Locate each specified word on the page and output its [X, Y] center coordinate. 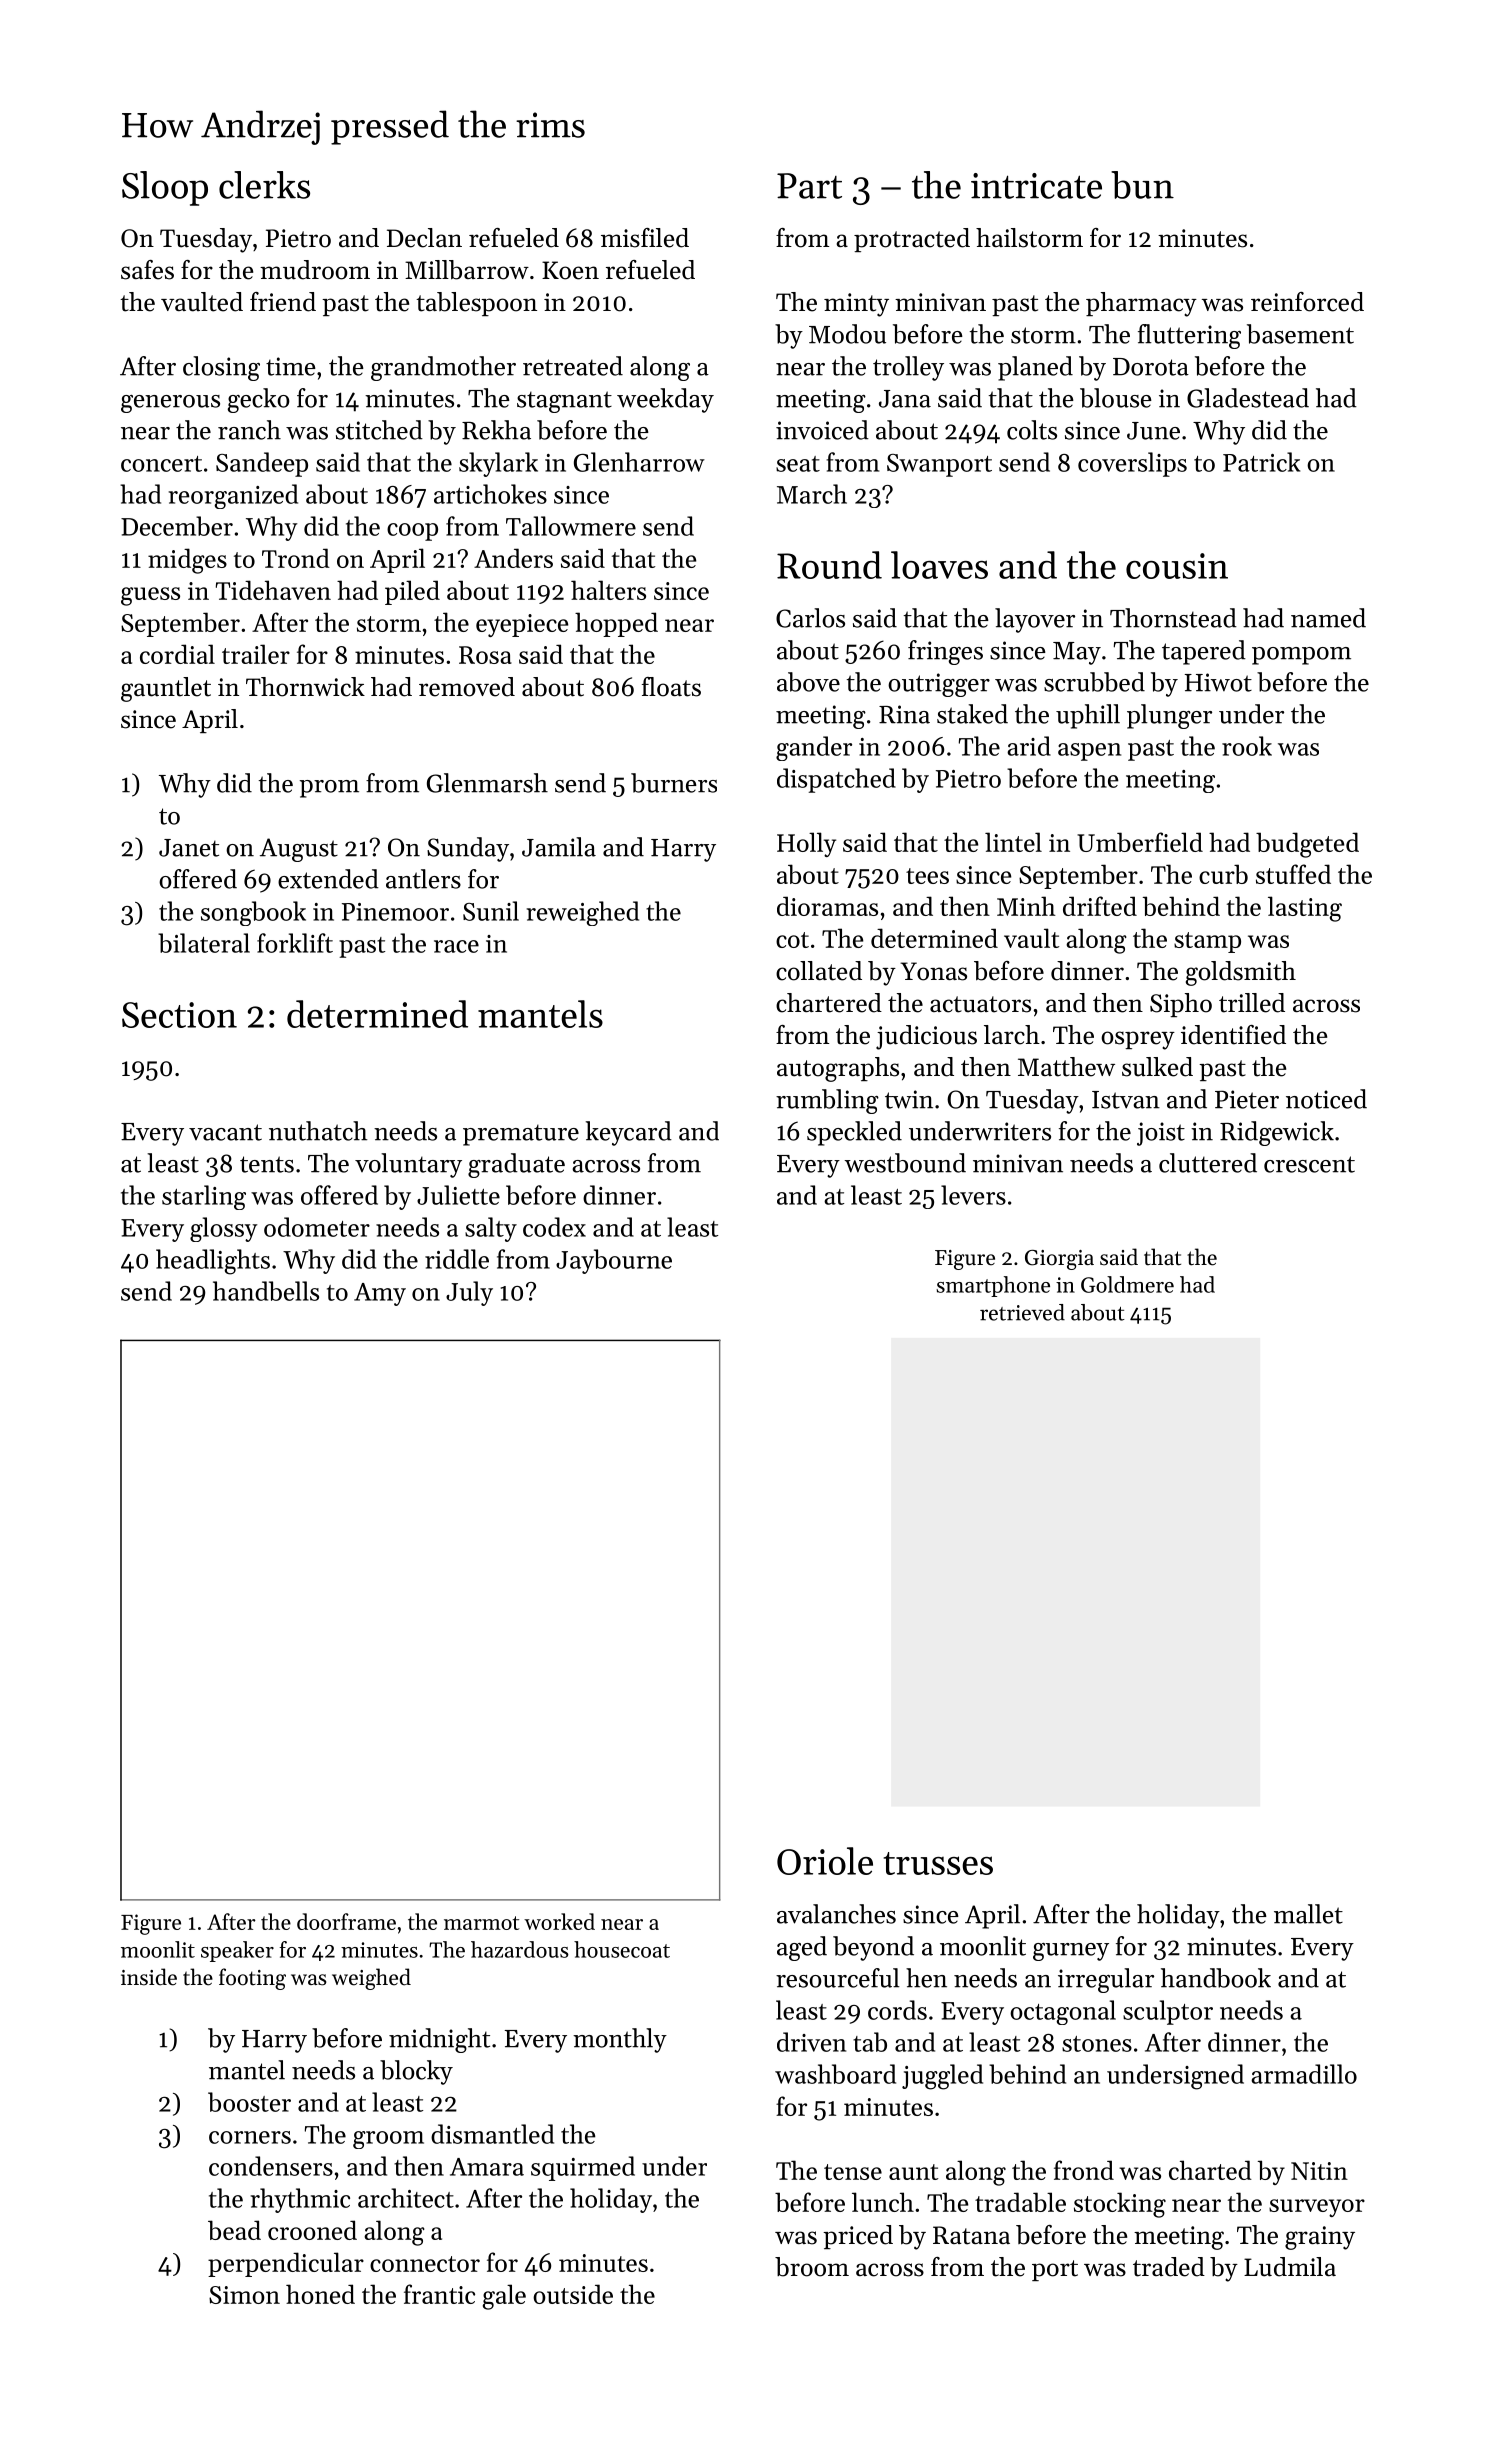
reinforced [1307, 302]
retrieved [1022, 1312]
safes [147, 270]
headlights [213, 1262]
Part [809, 186]
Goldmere [1127, 1284]
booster [249, 2102]
